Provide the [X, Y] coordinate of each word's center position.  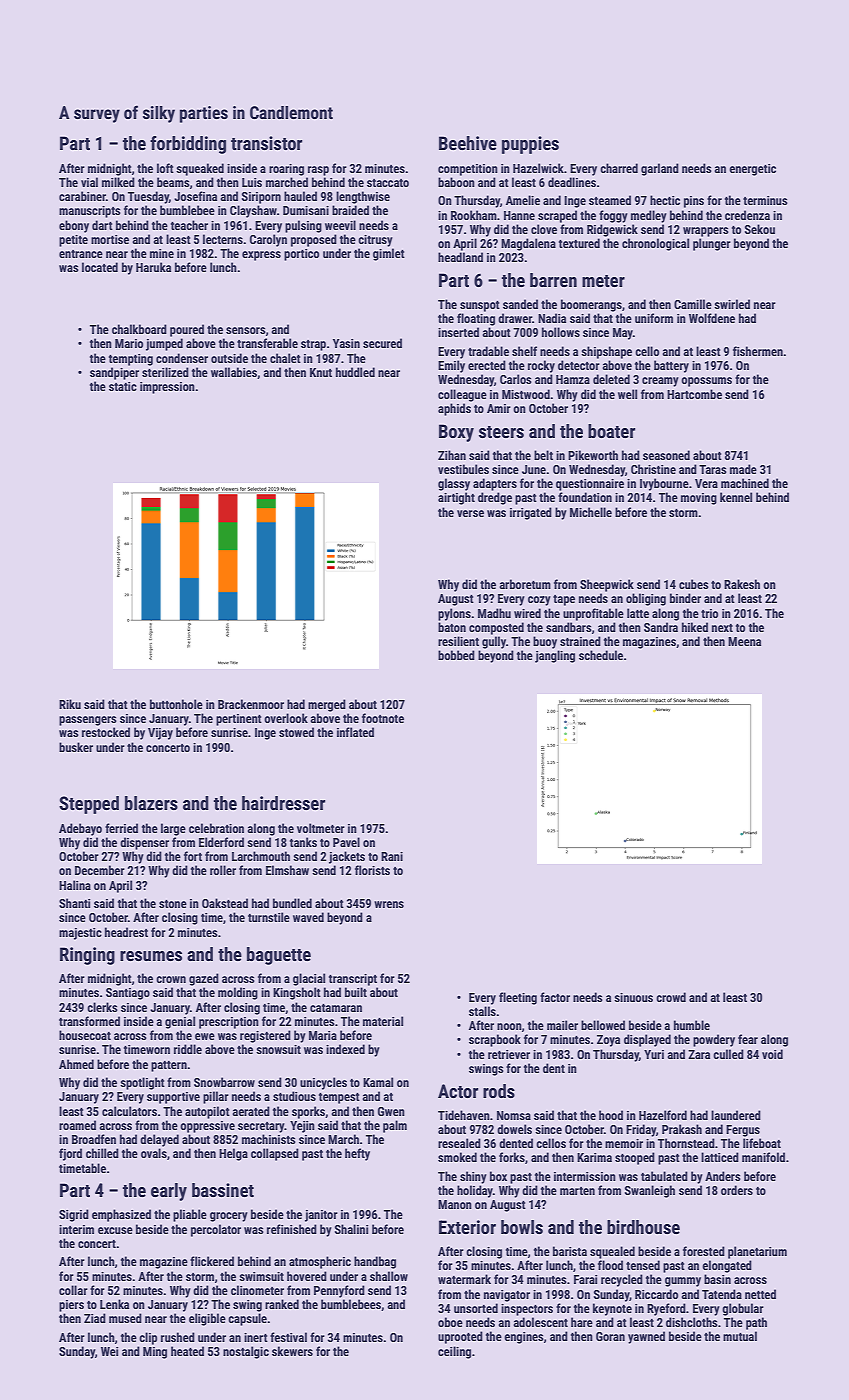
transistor [266, 143]
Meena [744, 641]
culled [728, 1054]
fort [193, 856]
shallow [389, 1276]
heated [187, 1351]
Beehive [468, 143]
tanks [303, 842]
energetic [752, 170]
